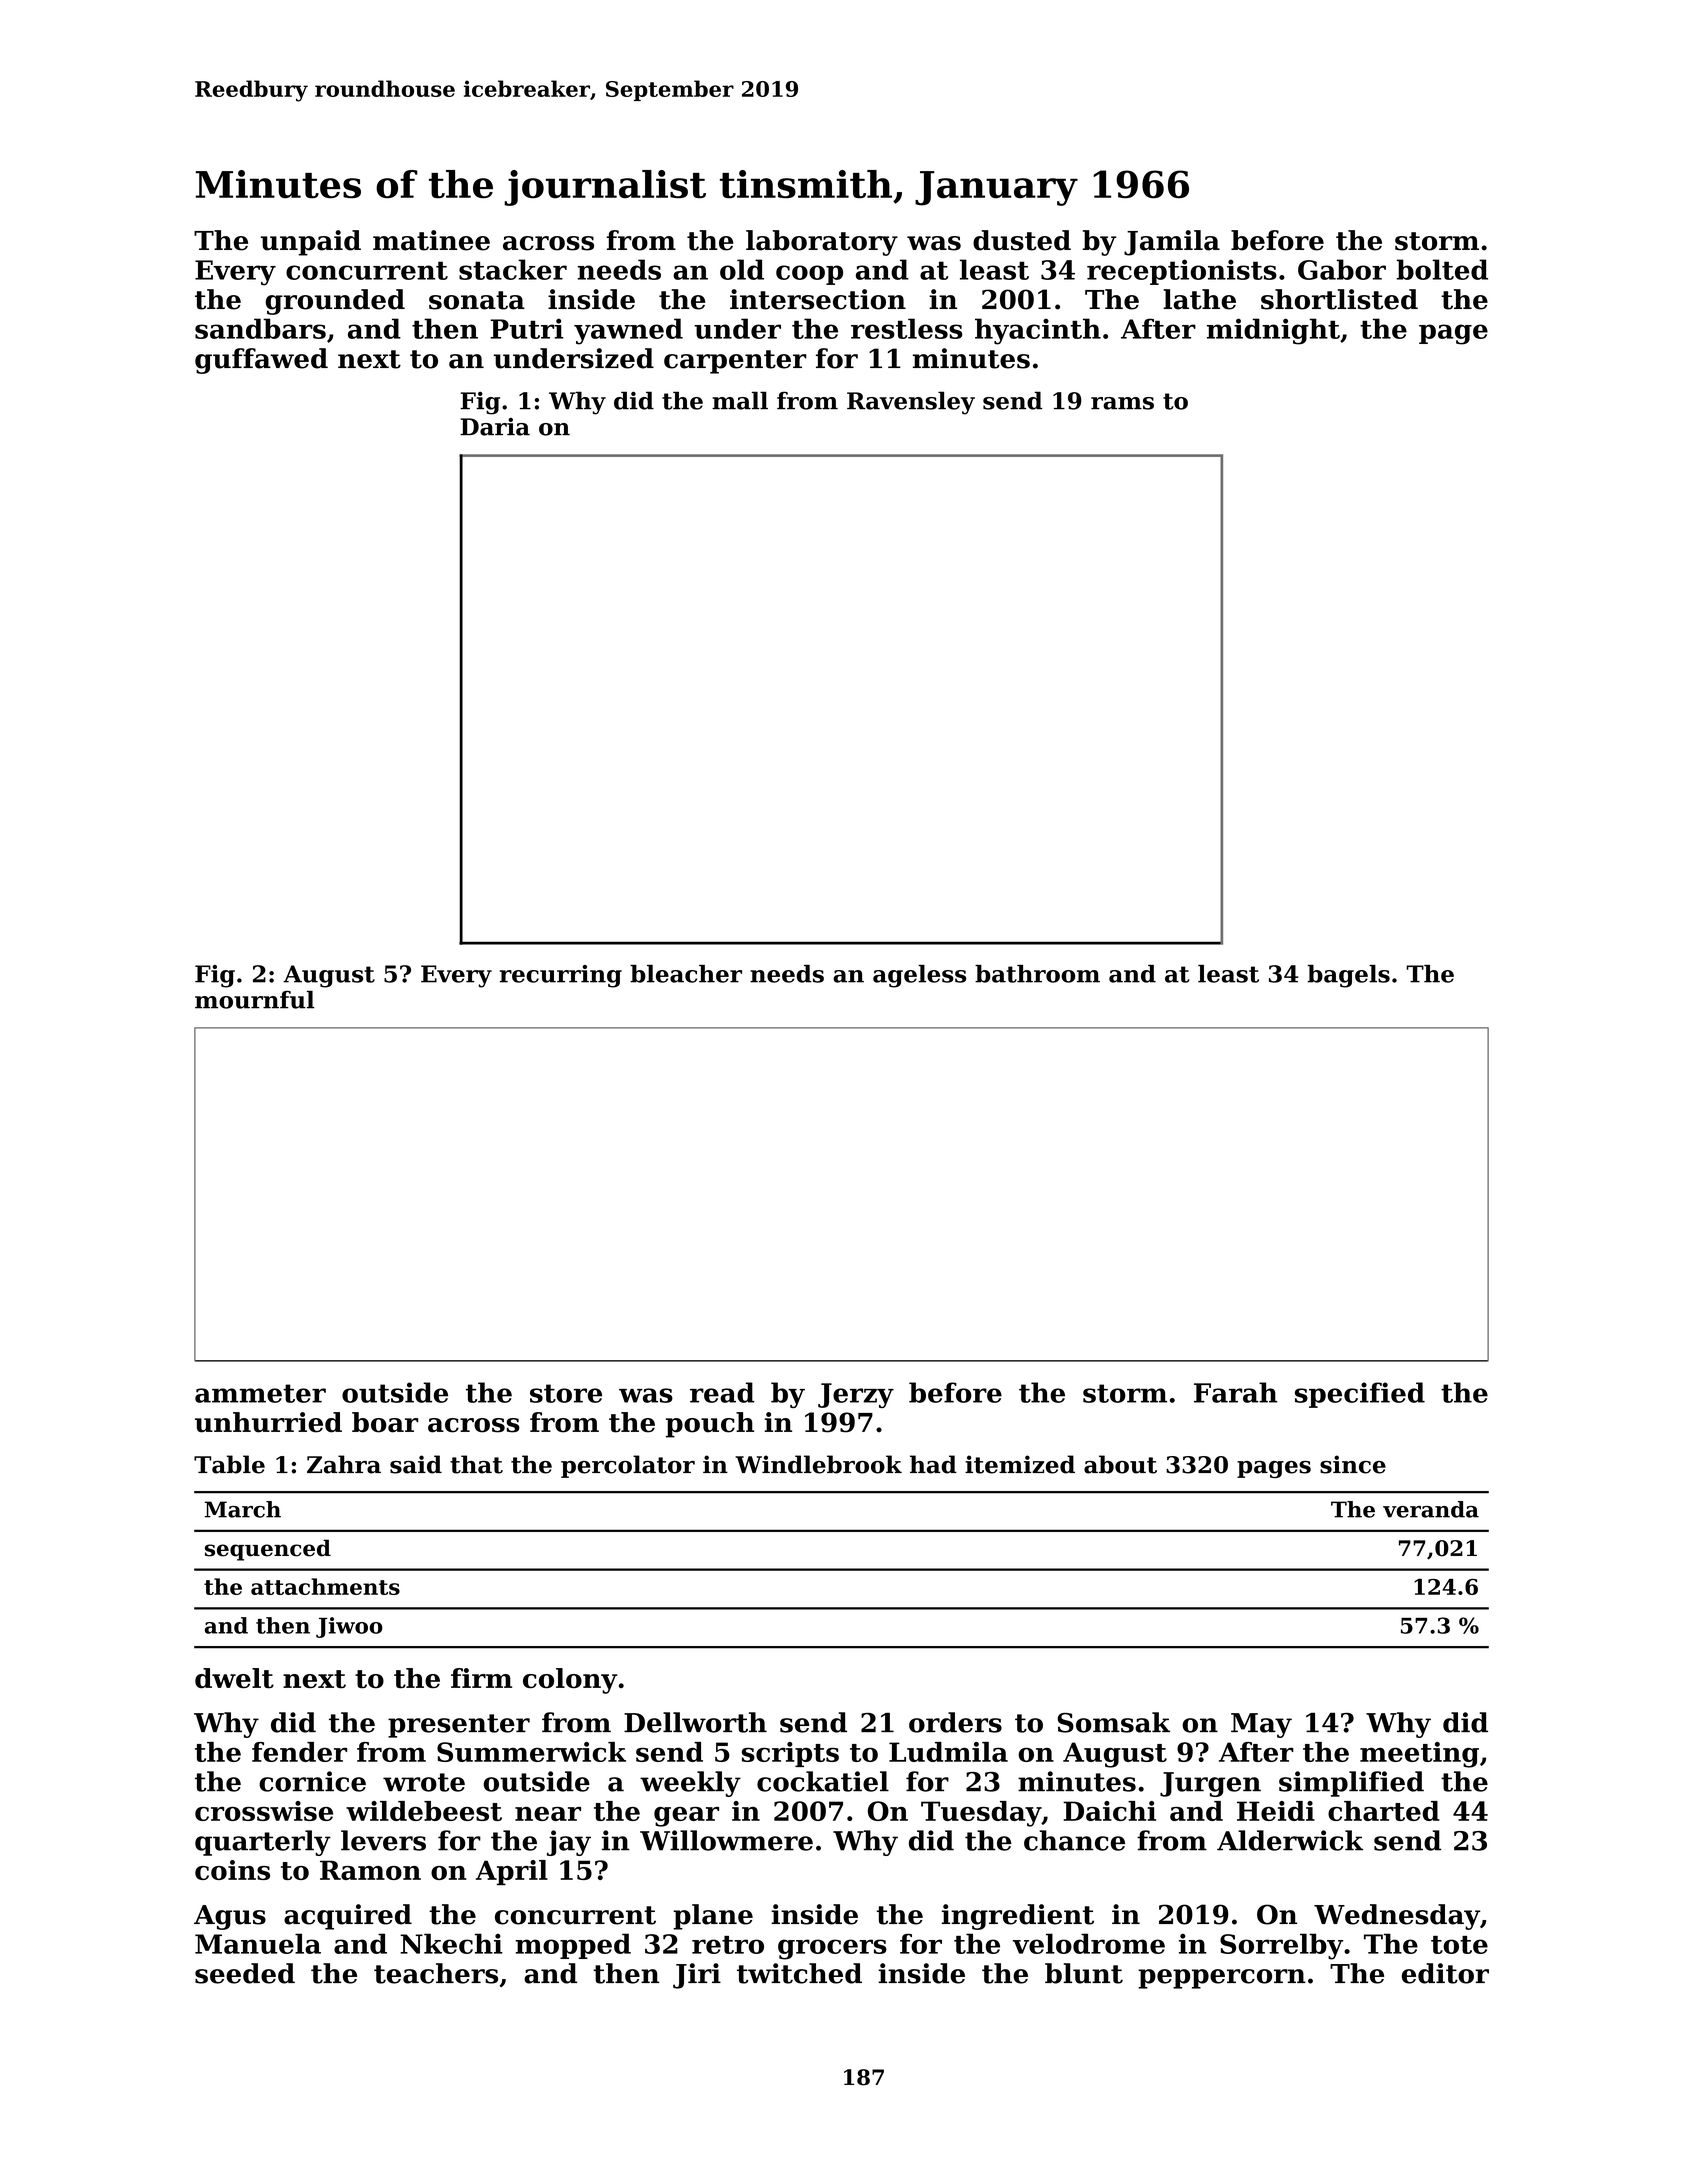 The image size is (1683, 2178). What do you see at coordinates (495, 427) in the document?
I see `Daria` at bounding box center [495, 427].
